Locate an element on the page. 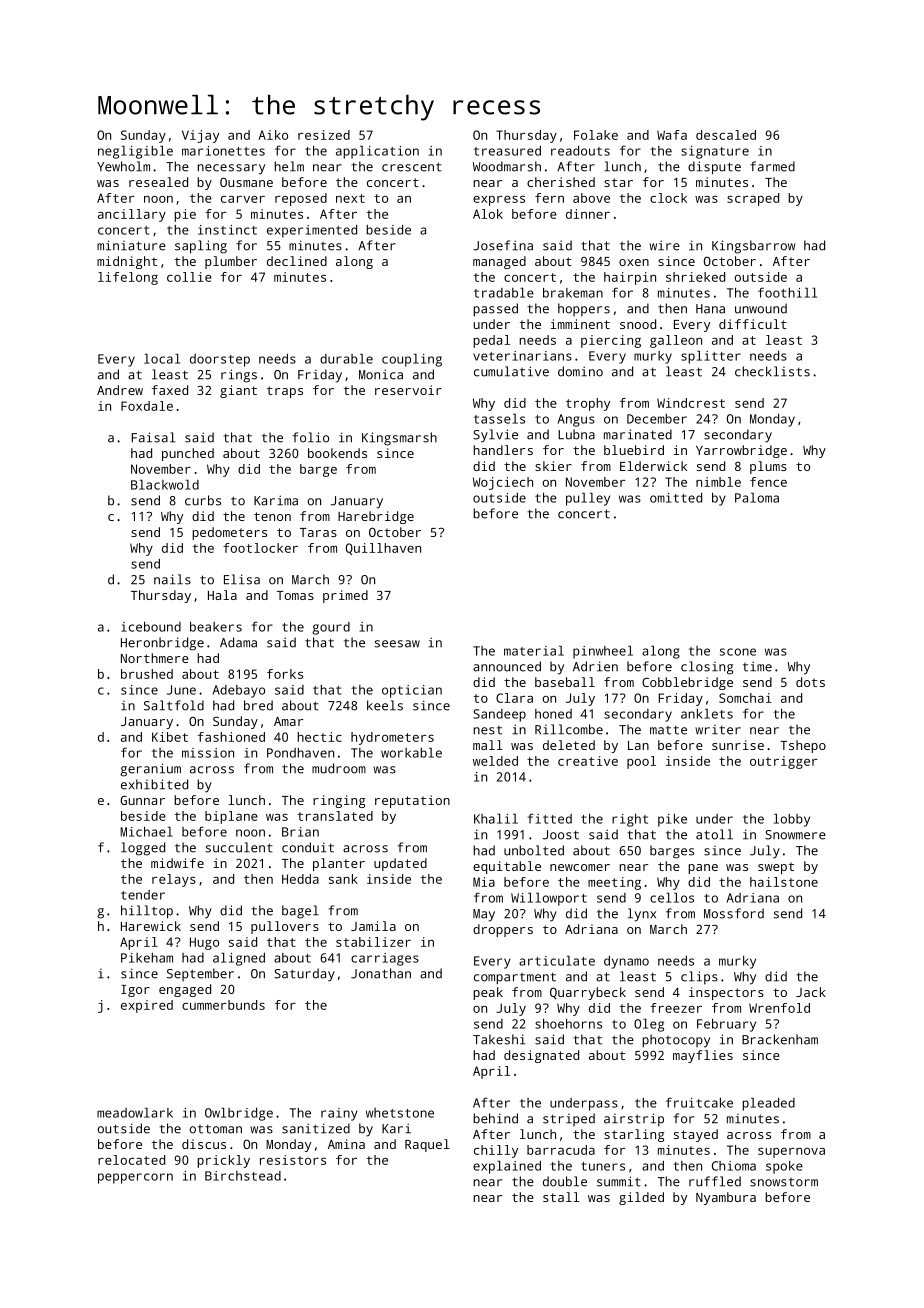  passed is located at coordinates (495, 310).
